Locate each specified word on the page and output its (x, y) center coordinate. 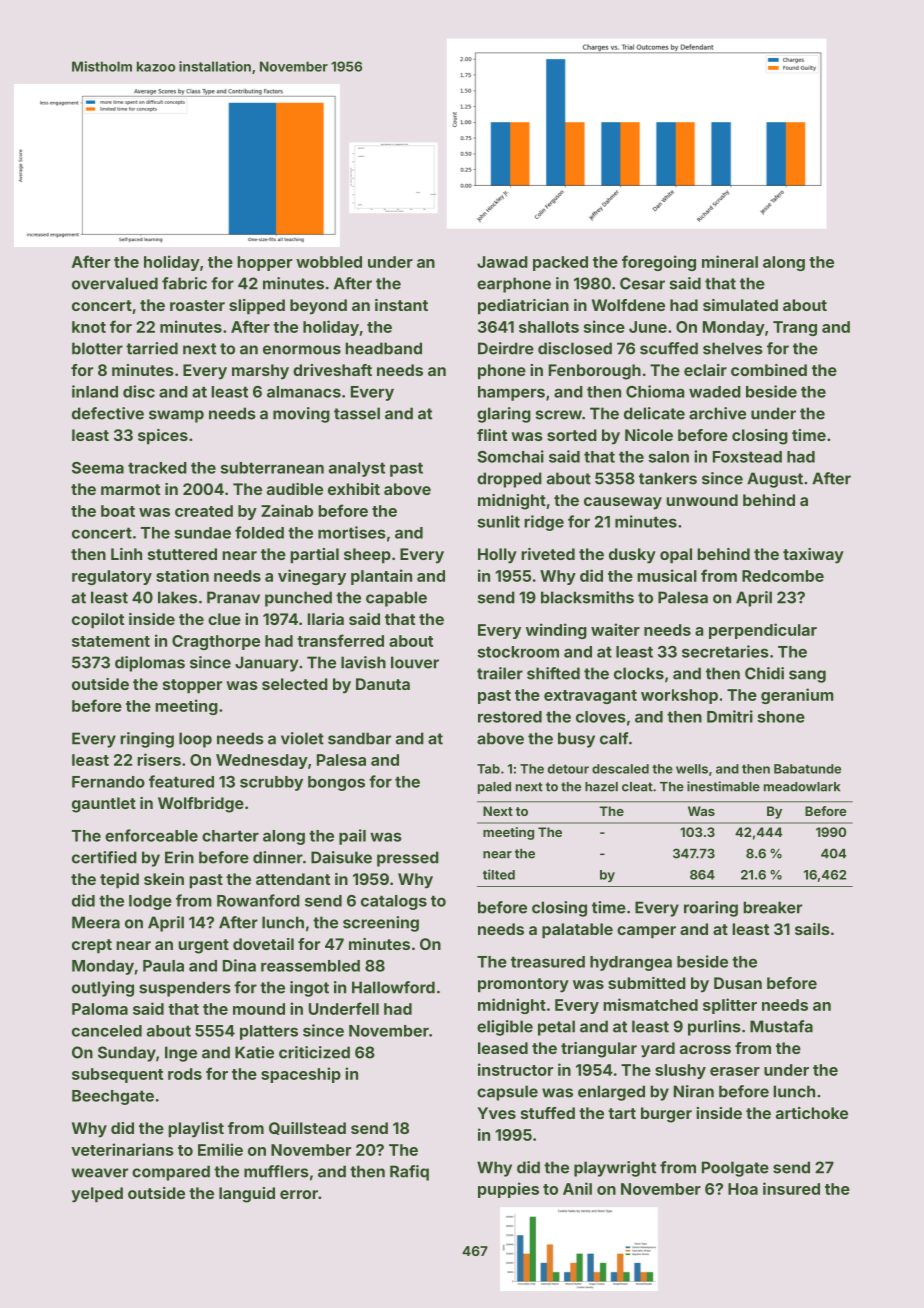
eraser (735, 1071)
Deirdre (506, 348)
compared (171, 1173)
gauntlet (104, 805)
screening (381, 924)
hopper (264, 263)
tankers (668, 478)
